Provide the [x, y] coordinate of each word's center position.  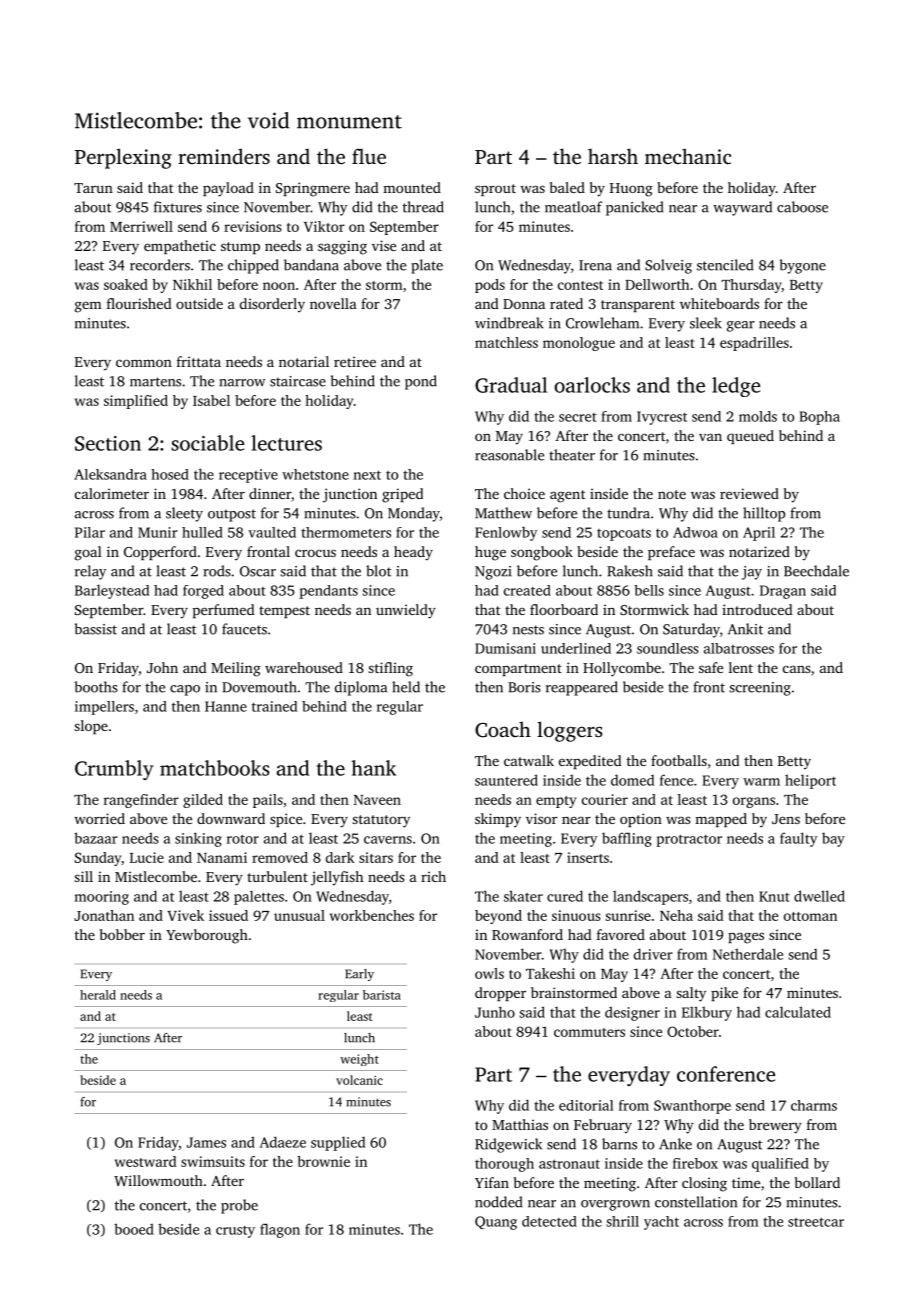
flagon [280, 1230]
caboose [802, 207]
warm [761, 782]
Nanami [222, 857]
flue [369, 156]
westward [146, 1161]
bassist [96, 629]
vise [384, 245]
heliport [810, 781]
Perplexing [123, 158]
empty [556, 802]
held [406, 687]
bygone [803, 266]
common [144, 363]
